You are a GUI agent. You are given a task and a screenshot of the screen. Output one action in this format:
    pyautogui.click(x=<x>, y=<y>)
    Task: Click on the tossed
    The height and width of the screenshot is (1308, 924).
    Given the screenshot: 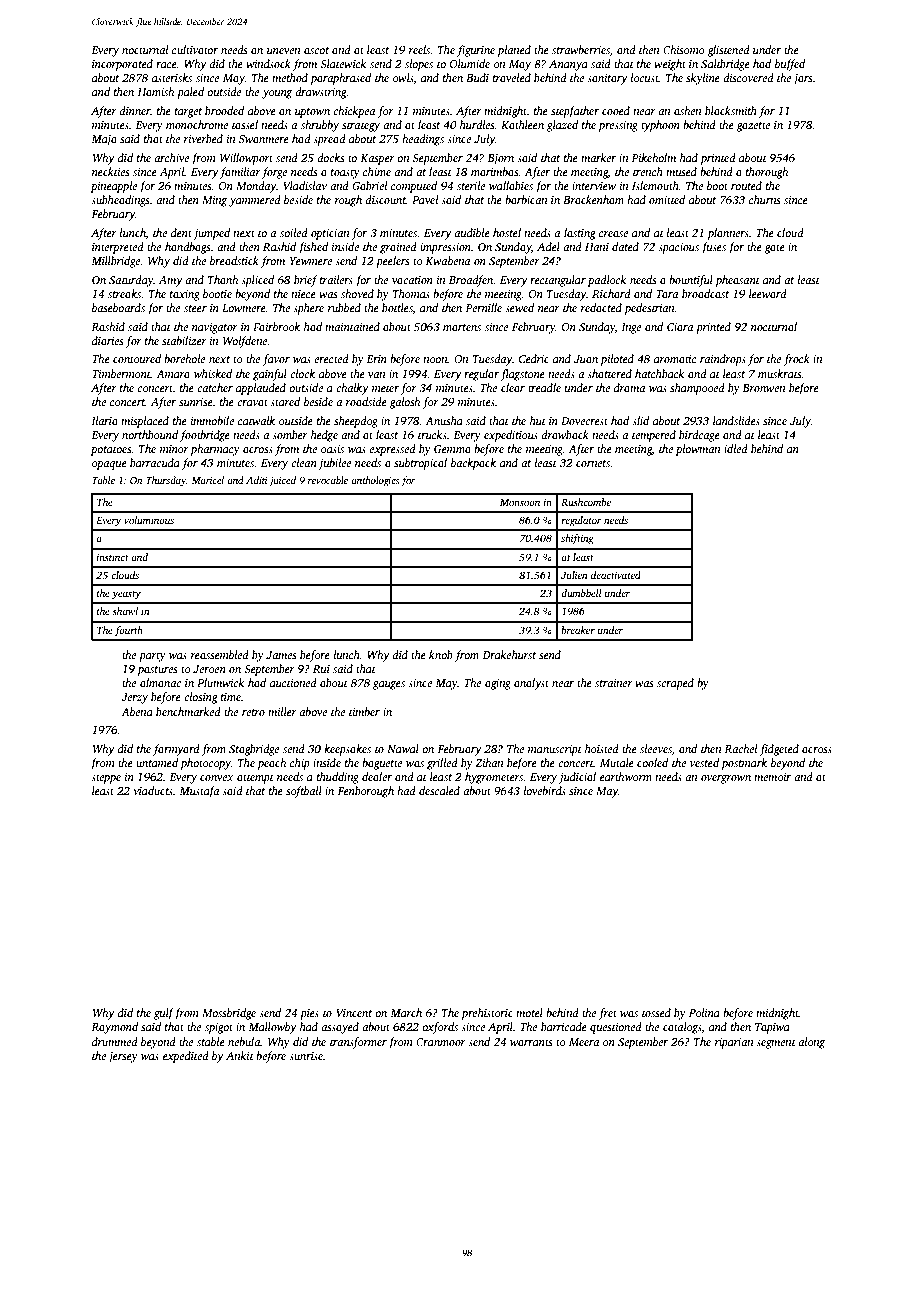 What is the action you would take?
    pyautogui.click(x=656, y=1012)
